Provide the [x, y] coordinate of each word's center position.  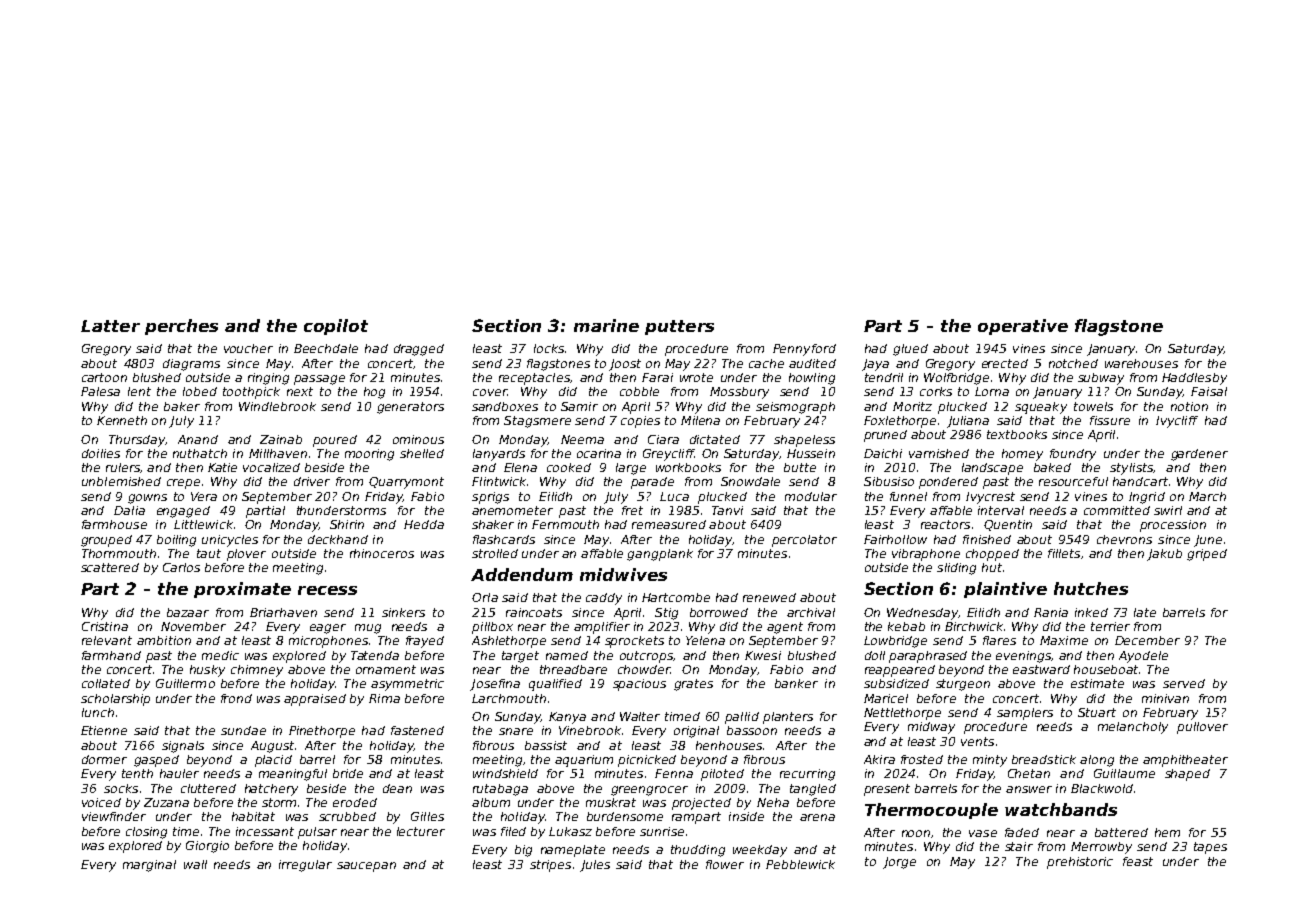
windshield [505, 773]
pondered [948, 483]
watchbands [1061, 809]
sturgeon [963, 685]
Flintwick [499, 481]
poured [335, 441]
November [193, 626]
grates [693, 685]
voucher [248, 348]
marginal [149, 866]
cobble [639, 391]
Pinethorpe [322, 732]
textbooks [1017, 434]
